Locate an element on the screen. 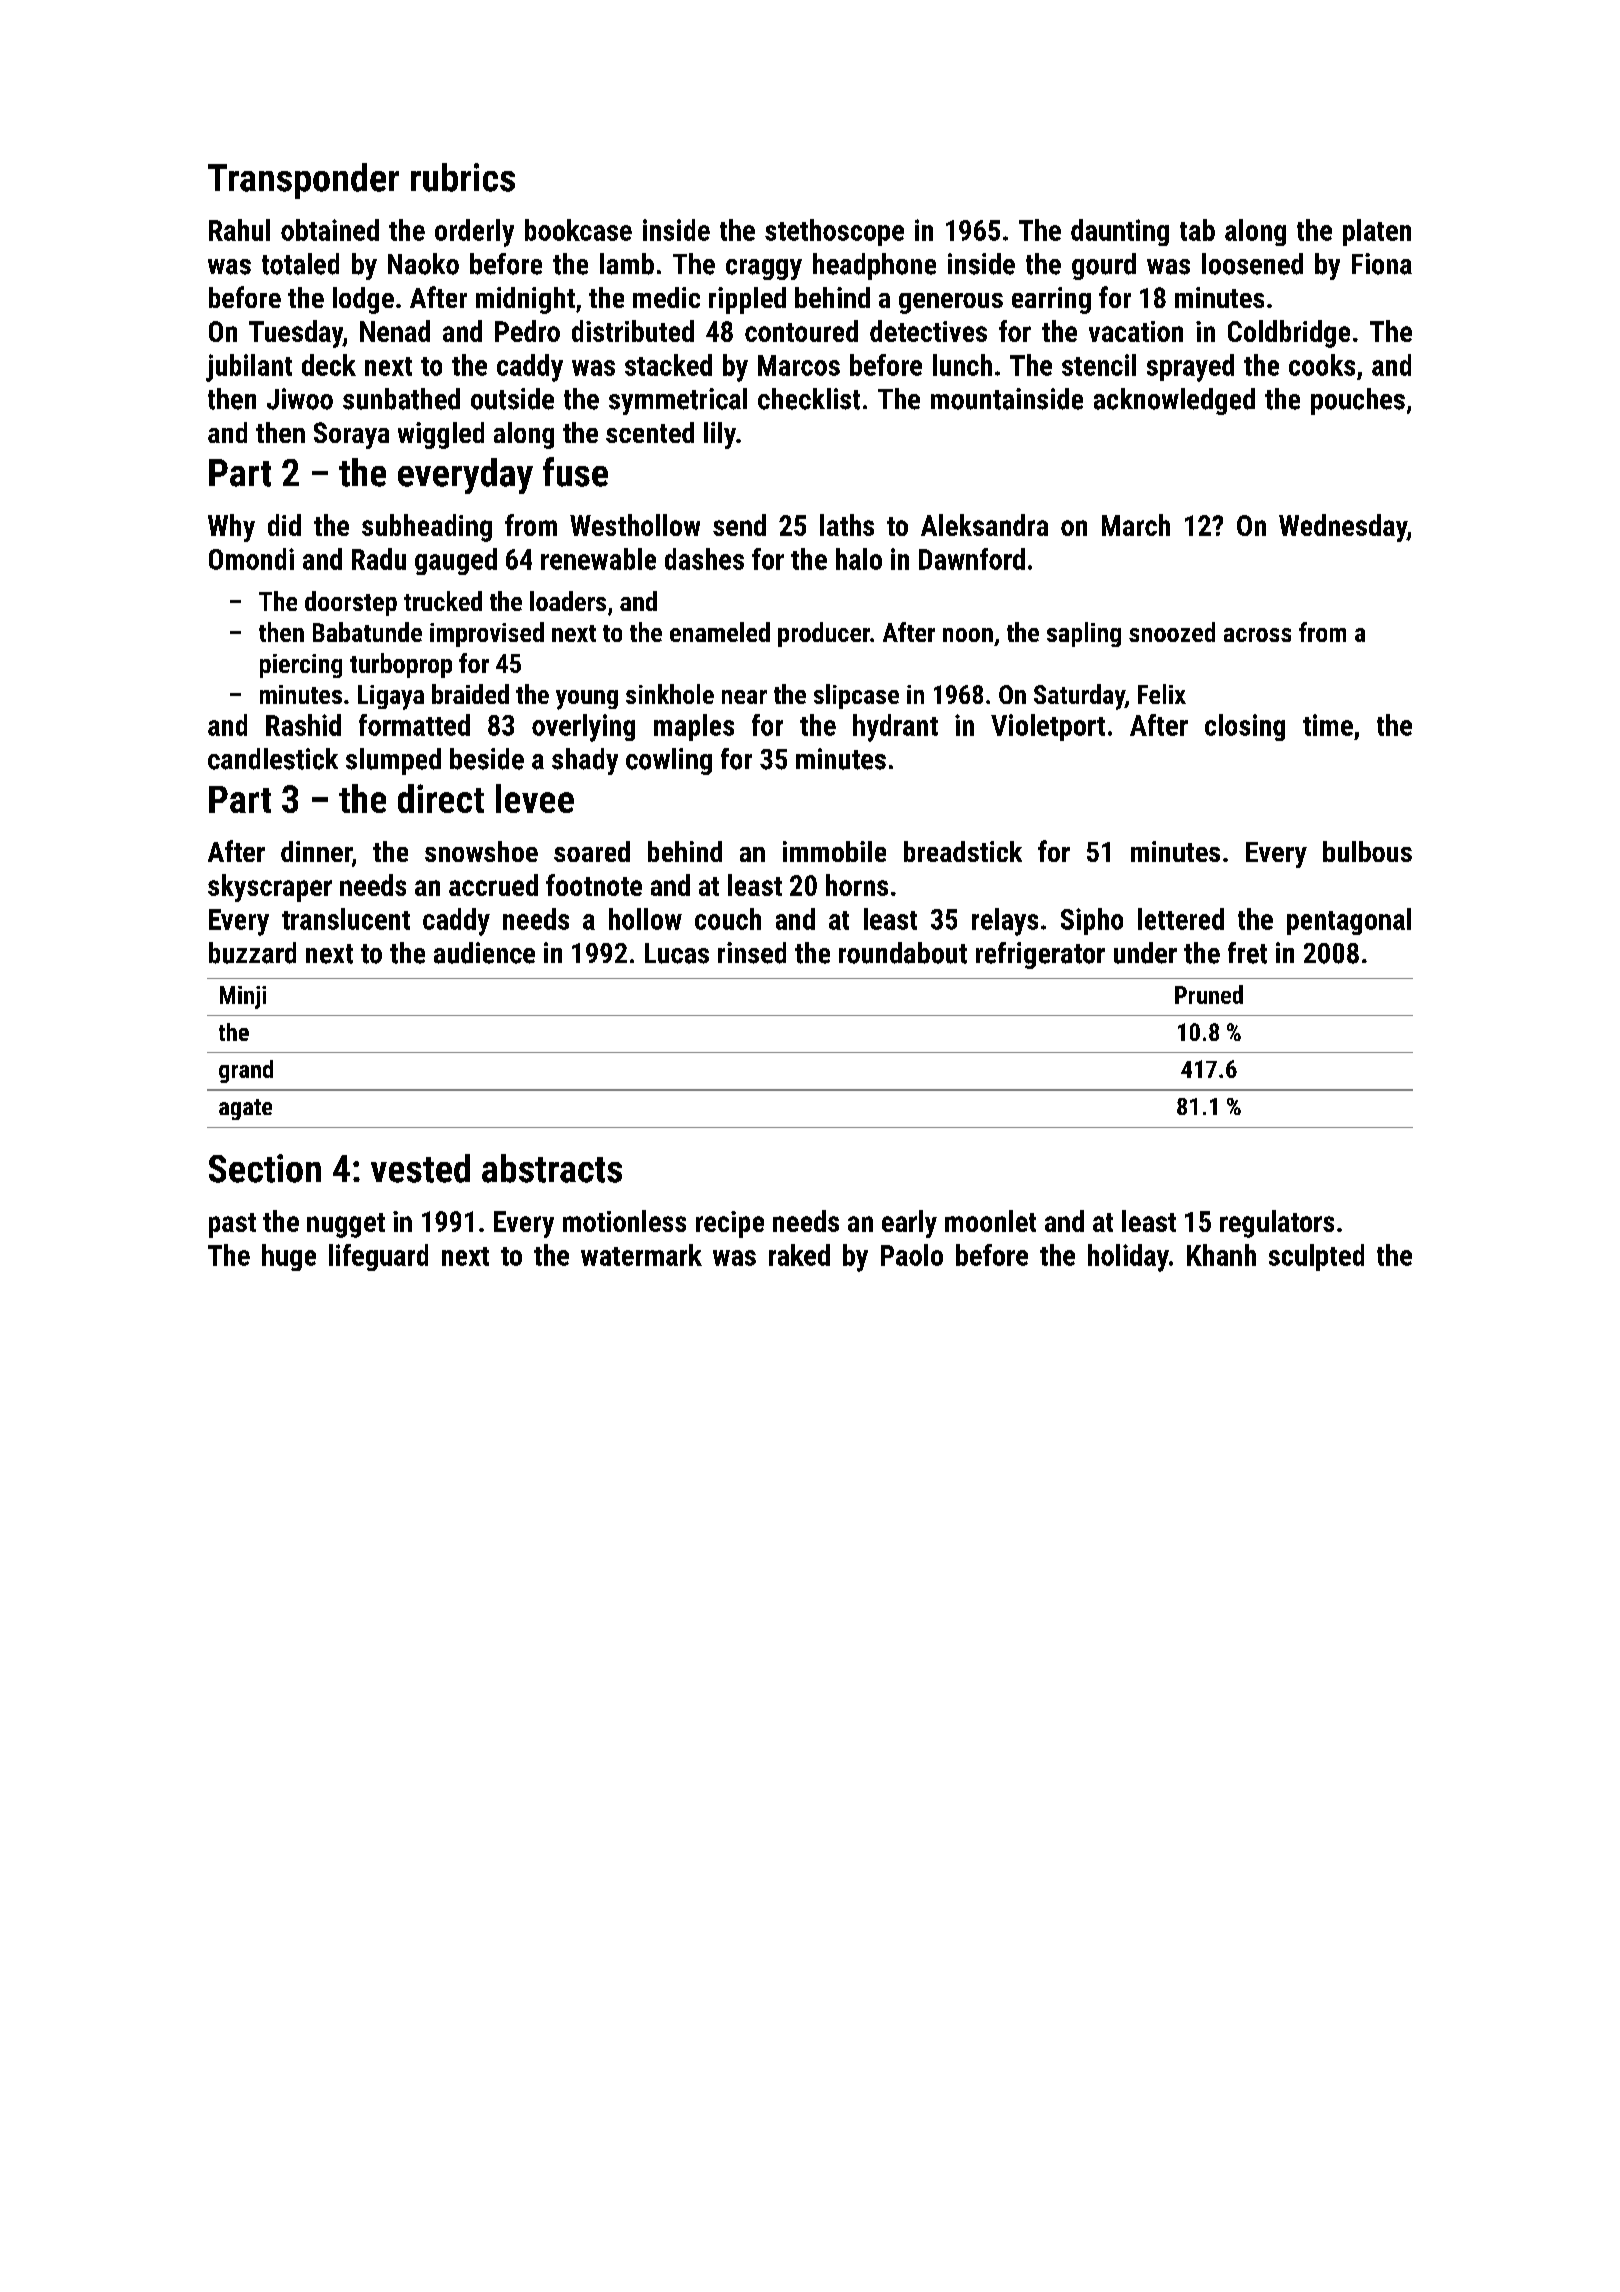  bookcase is located at coordinates (578, 230).
